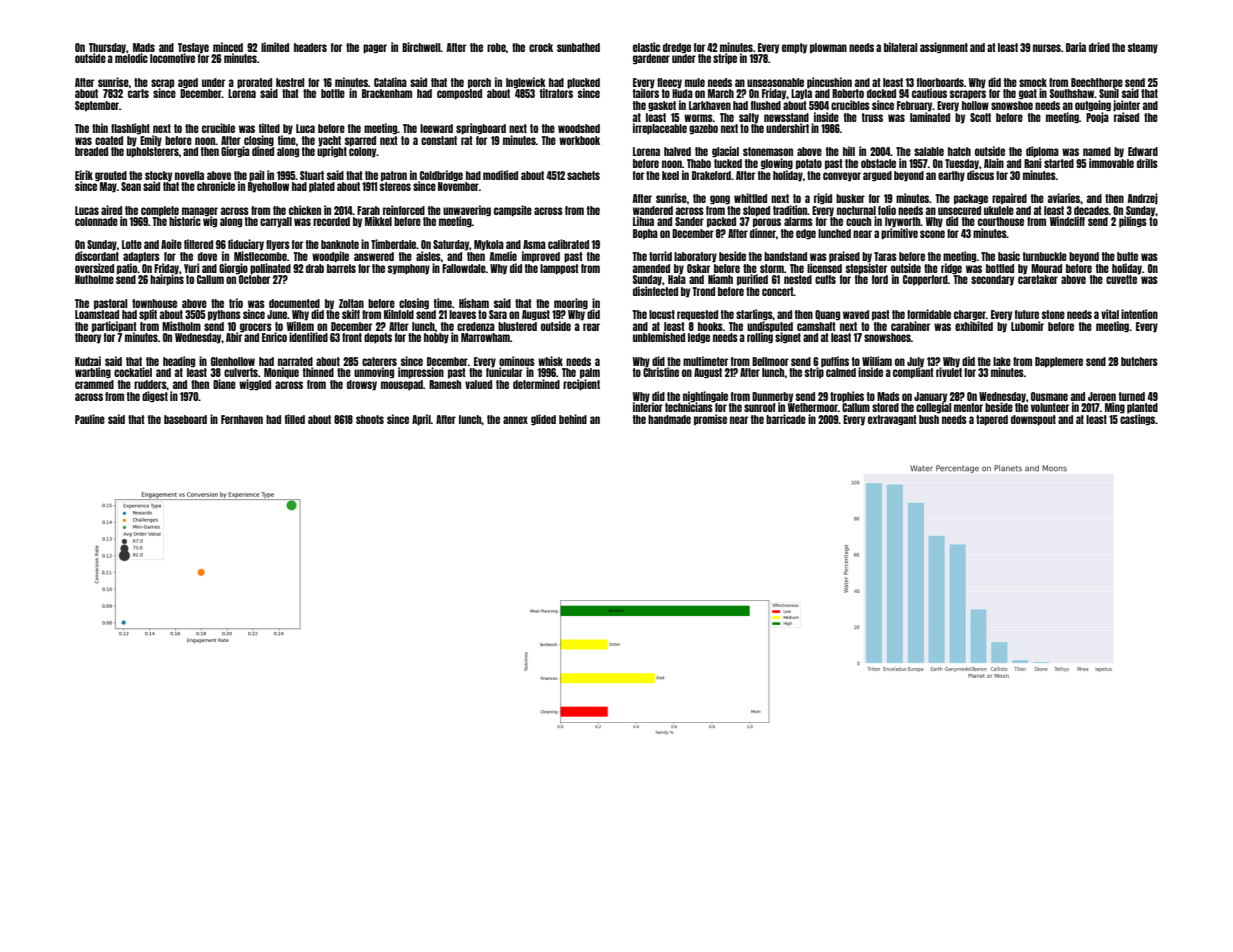 This screenshot has height=952, width=1233. What do you see at coordinates (1121, 279) in the screenshot?
I see `cuvette` at bounding box center [1121, 279].
